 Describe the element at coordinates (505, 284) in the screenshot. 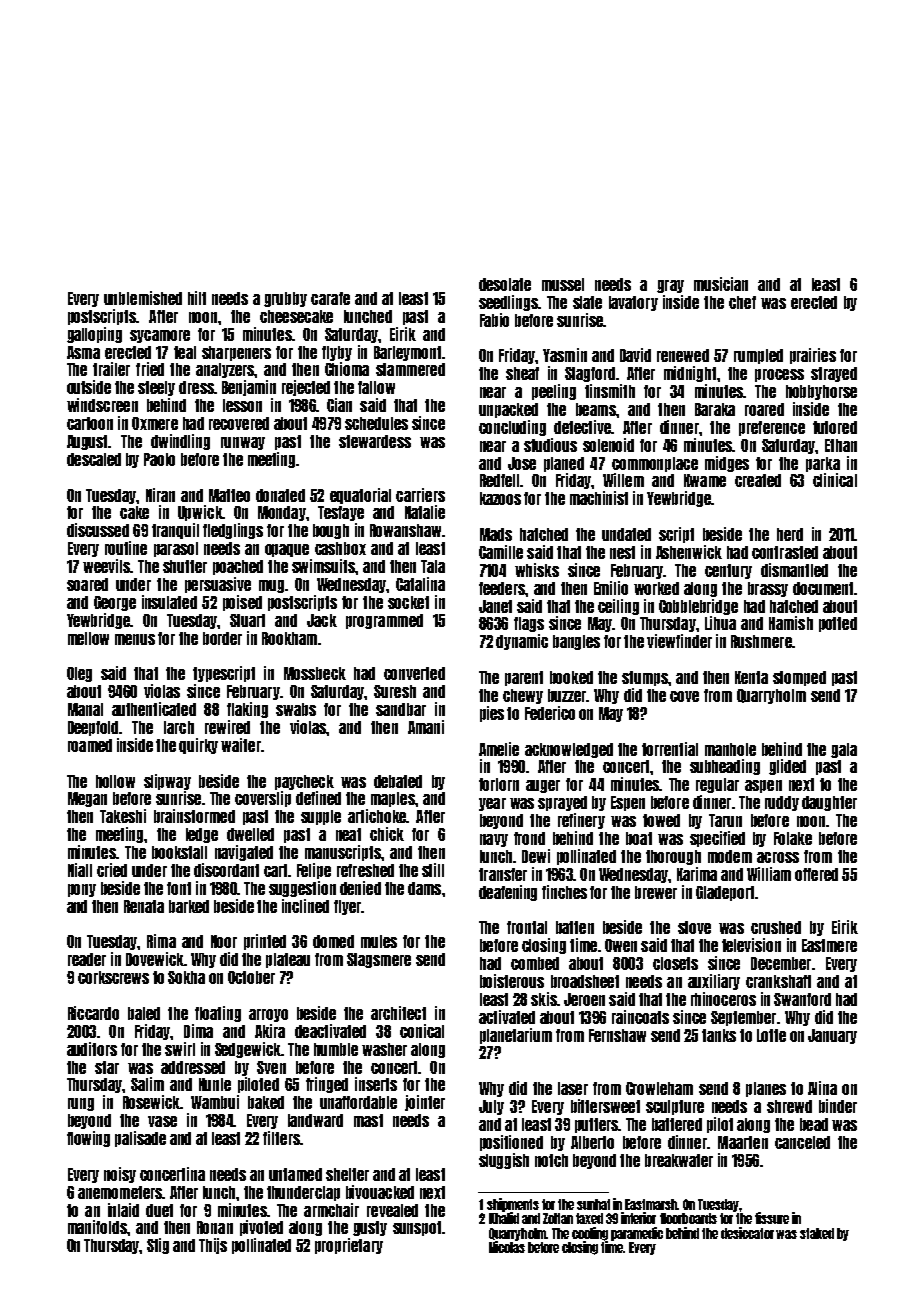

I see `desolate` at that location.
